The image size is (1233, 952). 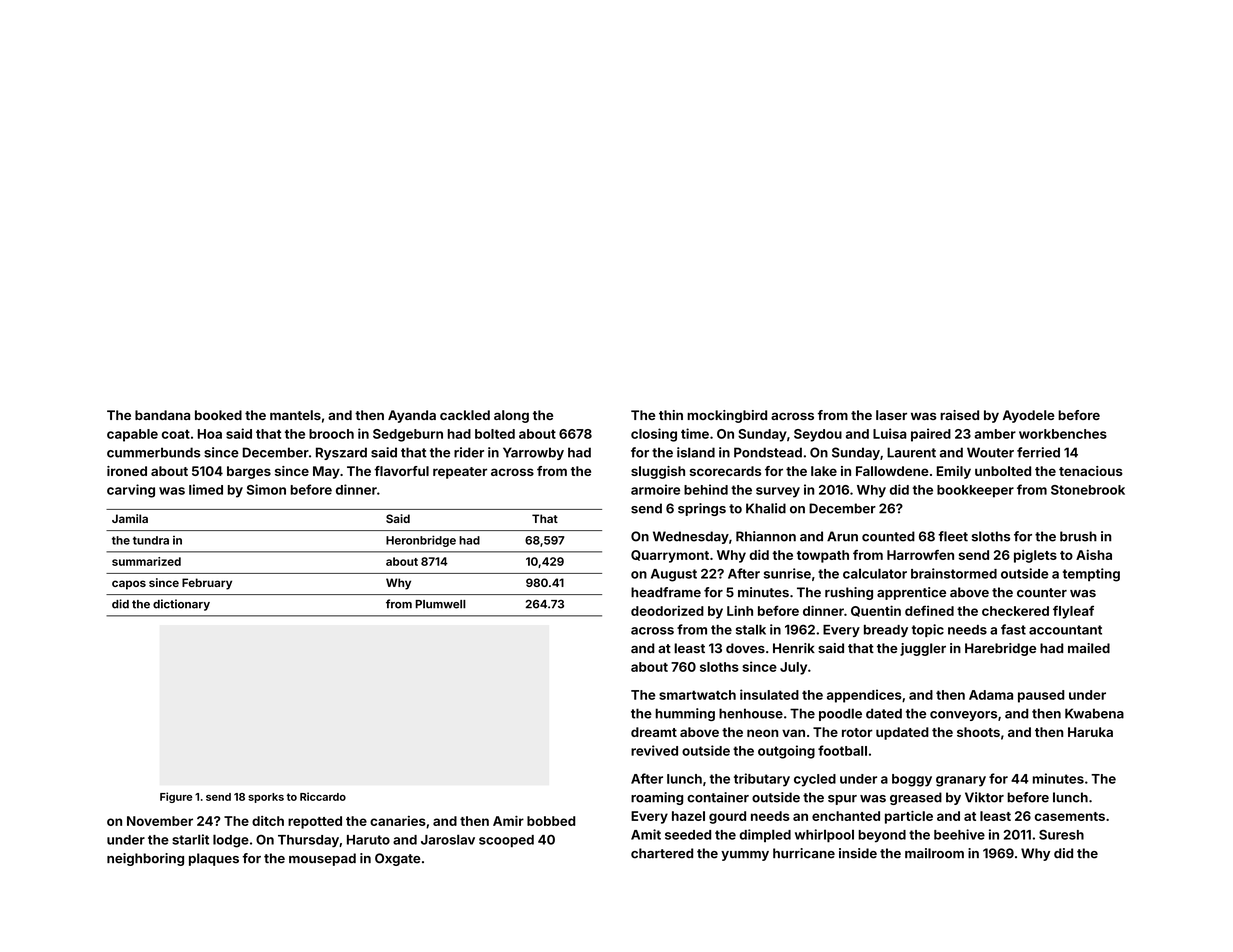 I want to click on Plumwell, so click(x=440, y=604).
